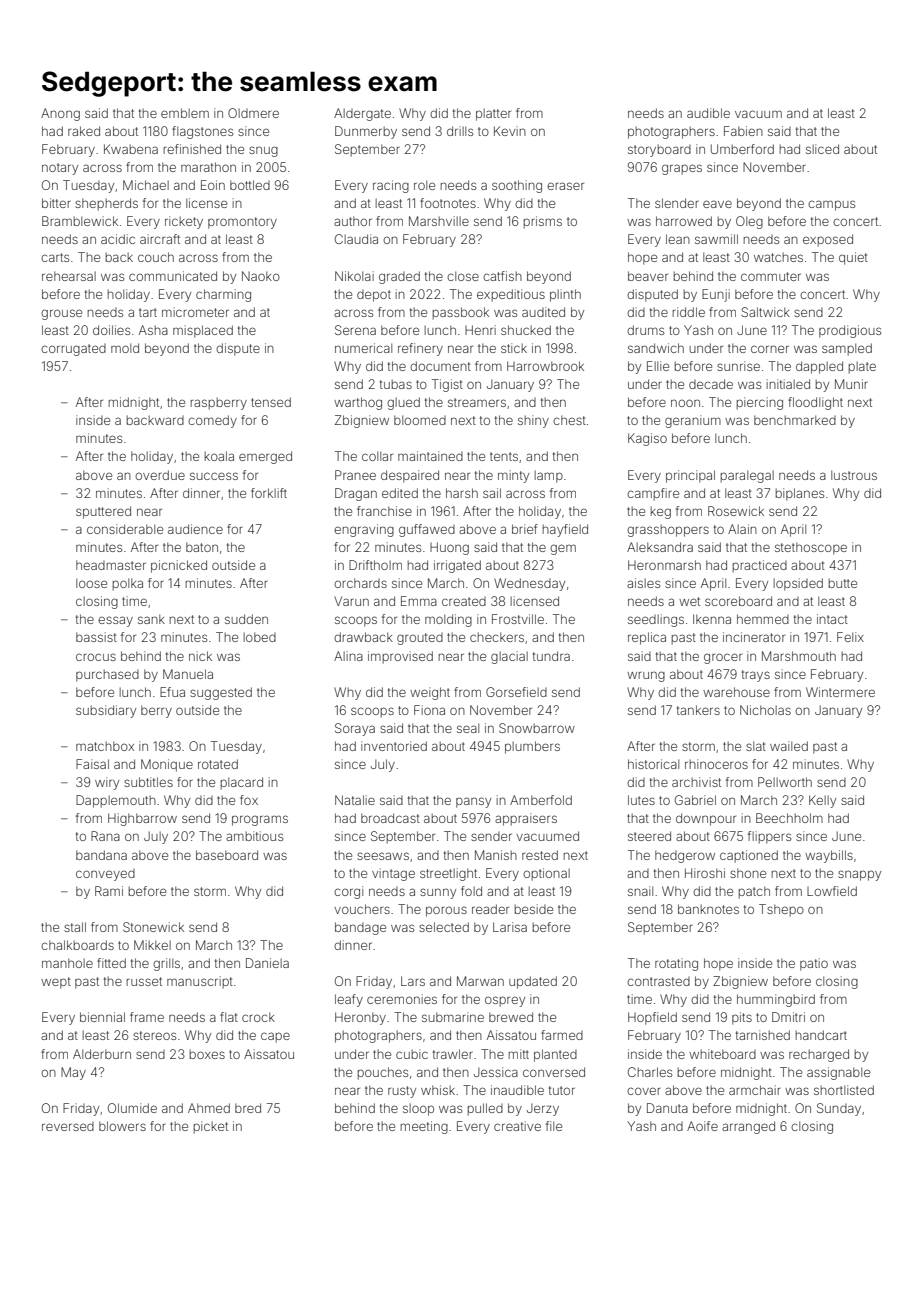 The image size is (924, 1308). I want to click on sudden, so click(246, 619).
